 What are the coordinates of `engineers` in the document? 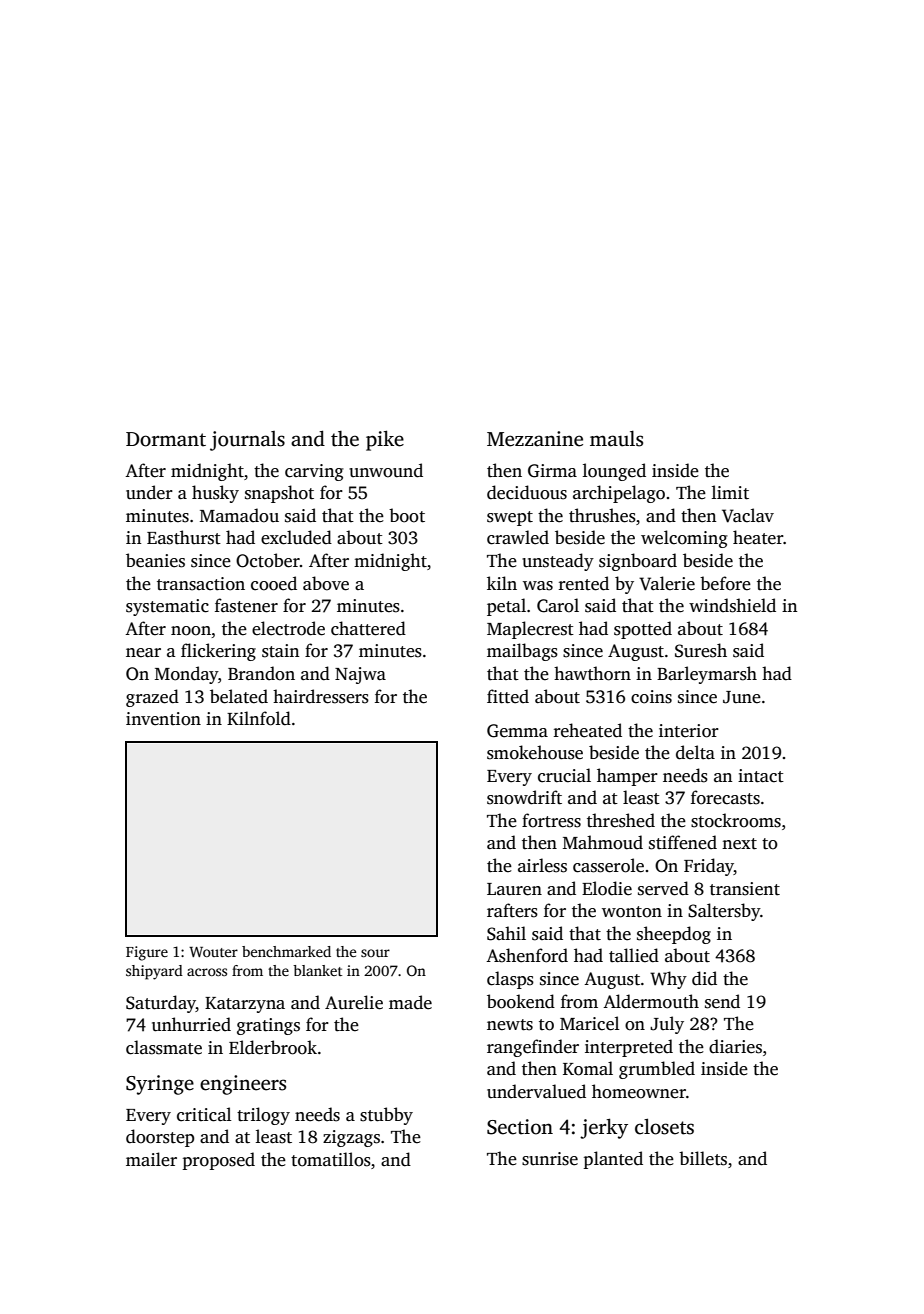 It's located at (243, 1085).
